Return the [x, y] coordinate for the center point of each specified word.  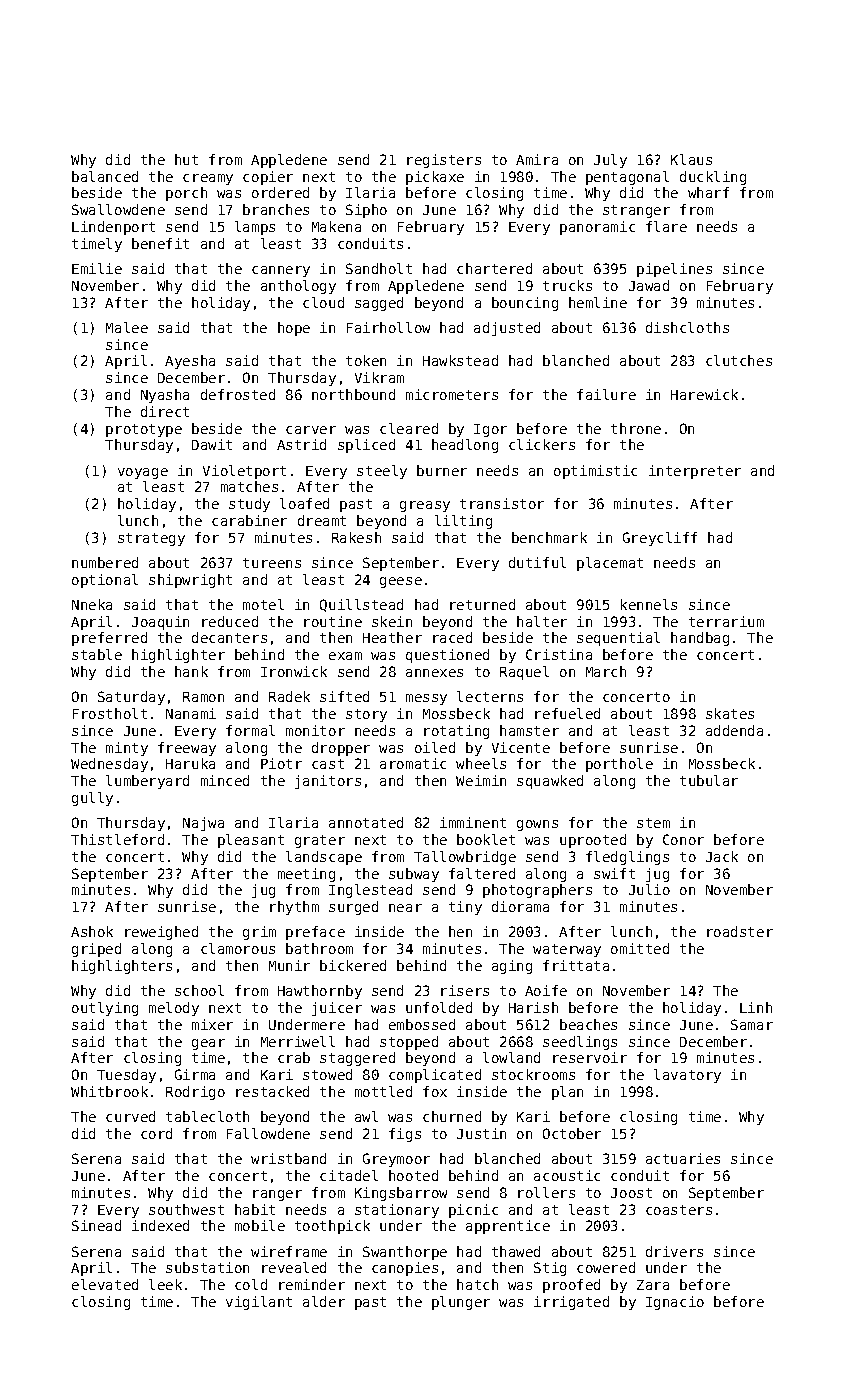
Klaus [691, 159]
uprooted [593, 841]
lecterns [490, 696]
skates [730, 713]
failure [606, 394]
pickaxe [435, 178]
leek [165, 1284]
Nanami [191, 713]
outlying [105, 1009]
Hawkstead [460, 360]
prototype [144, 430]
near [405, 908]
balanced [105, 176]
